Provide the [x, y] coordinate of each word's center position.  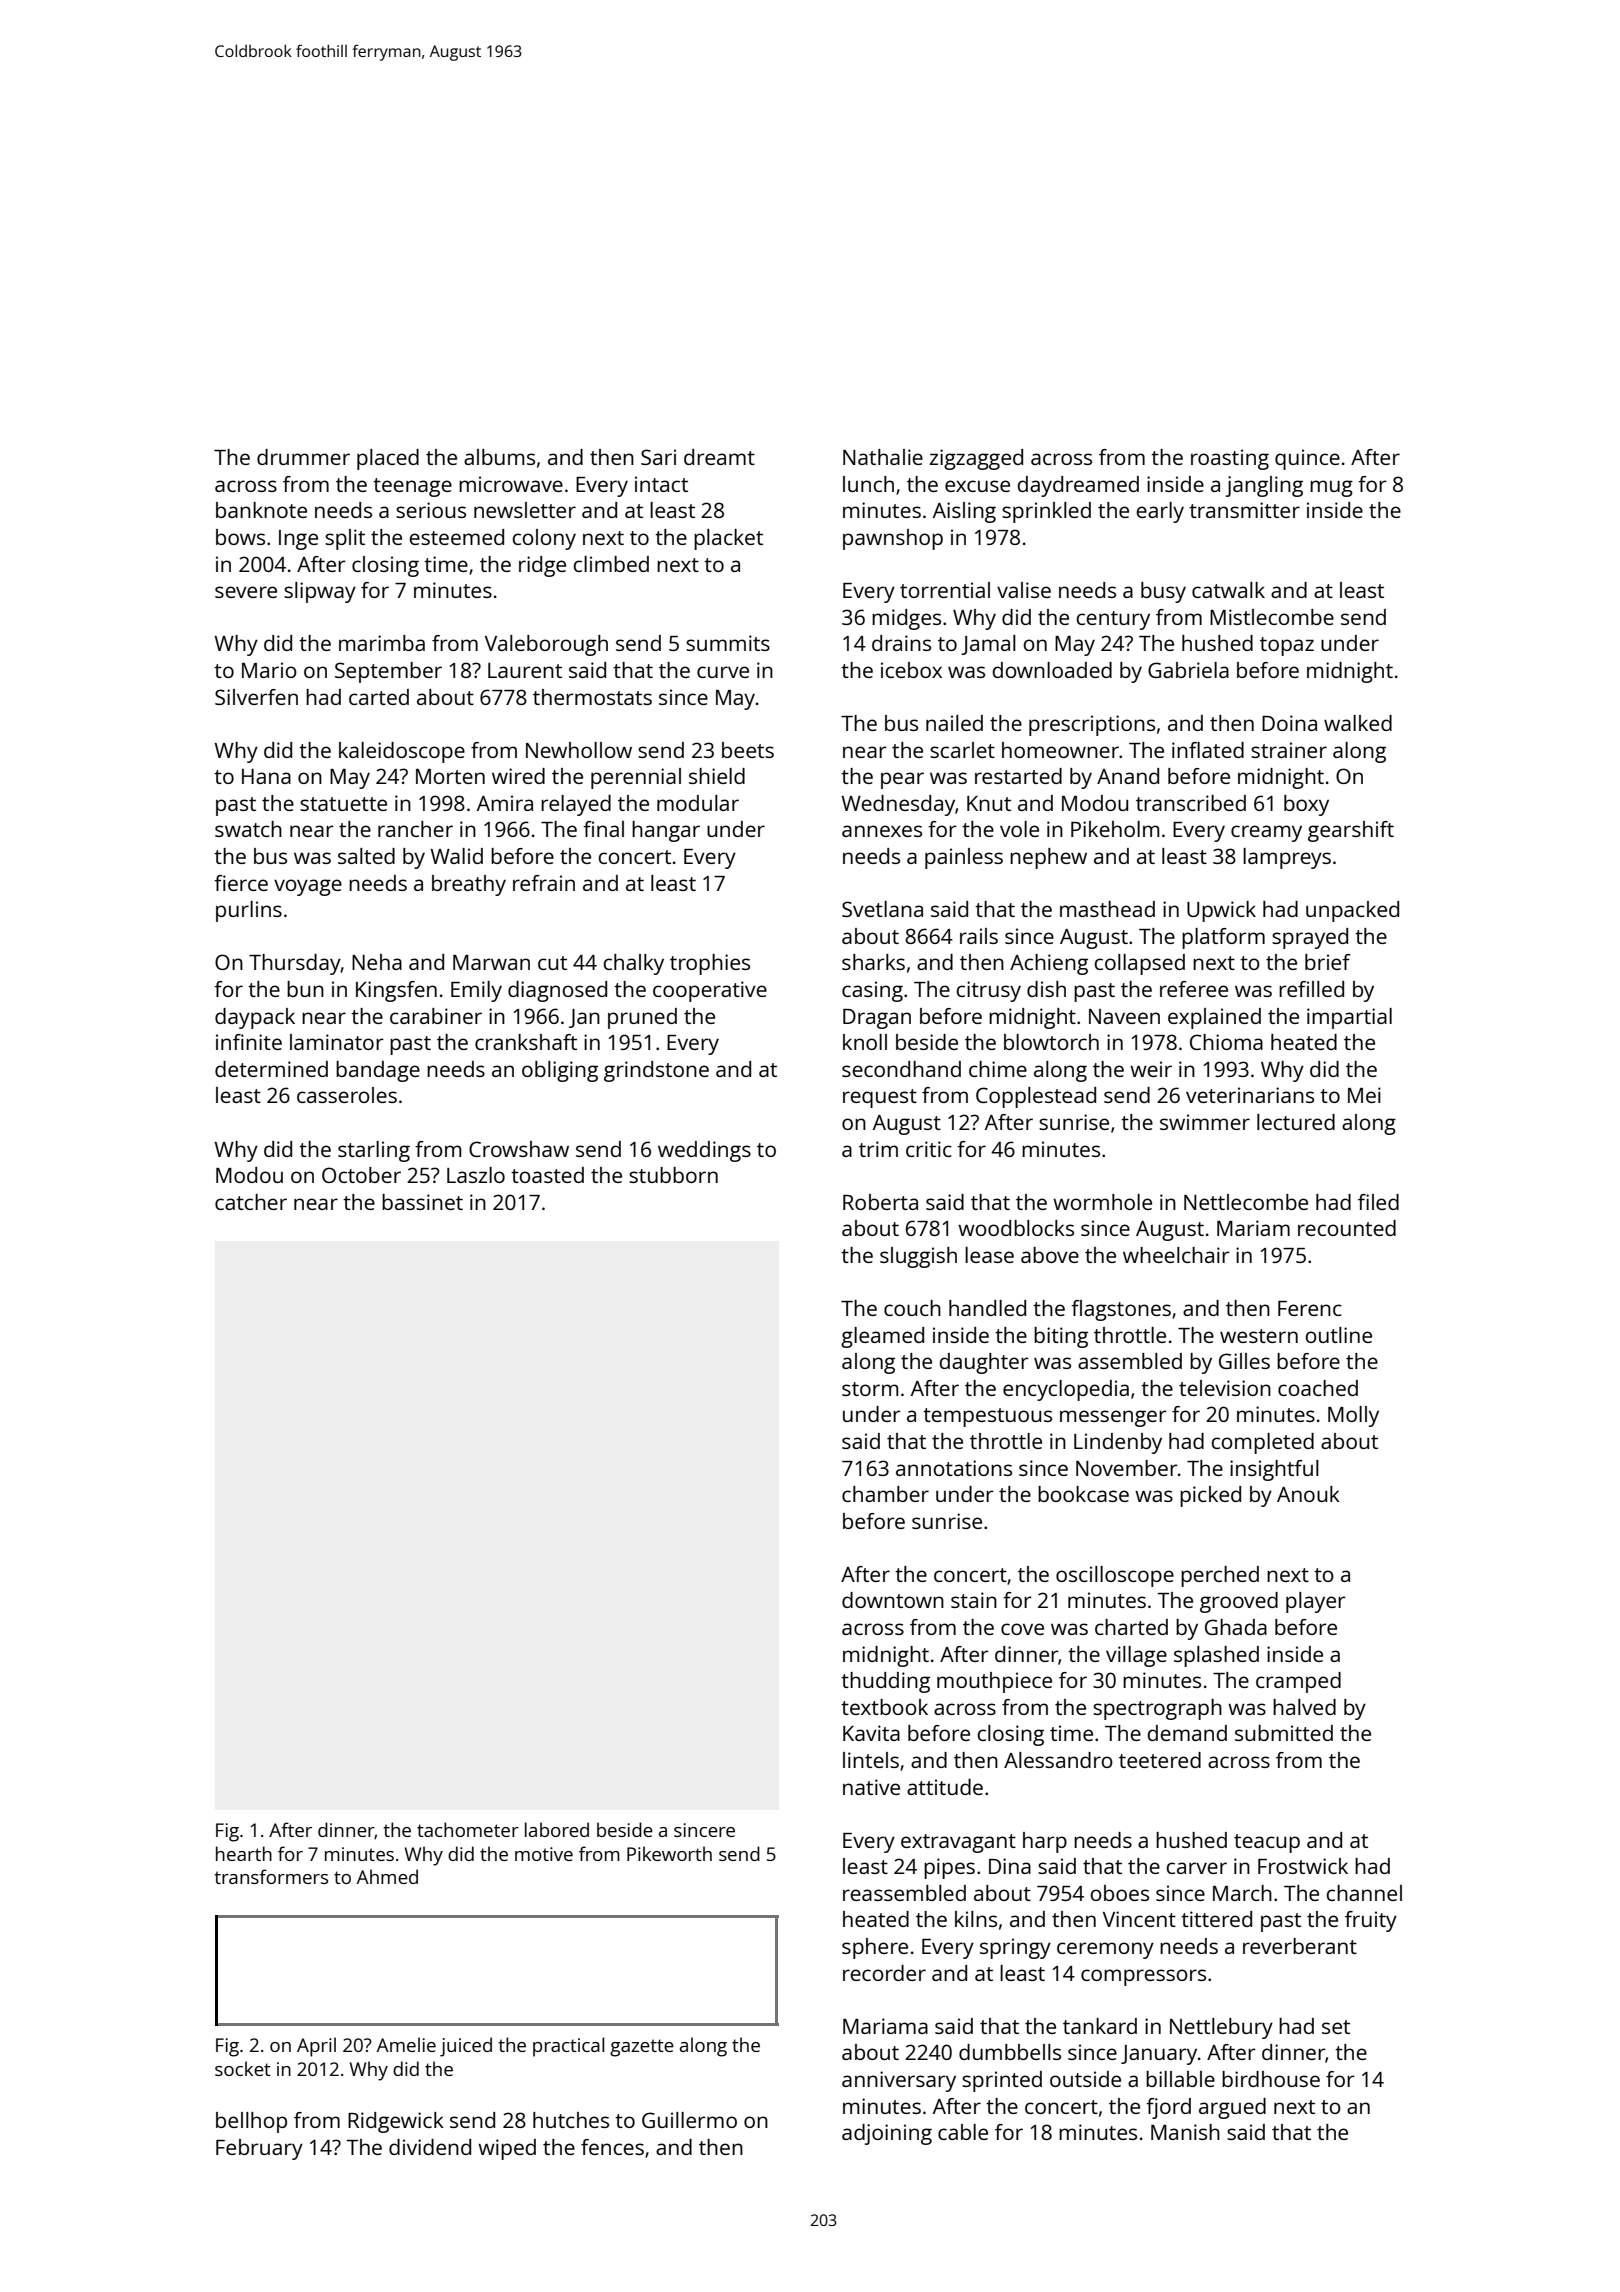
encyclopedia [1066, 1390]
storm [870, 1389]
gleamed [882, 1337]
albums [499, 457]
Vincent [1139, 1919]
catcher [251, 1202]
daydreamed [1078, 486]
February [259, 2149]
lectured [1296, 1122]
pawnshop [893, 539]
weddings [704, 1151]
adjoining [887, 2134]
